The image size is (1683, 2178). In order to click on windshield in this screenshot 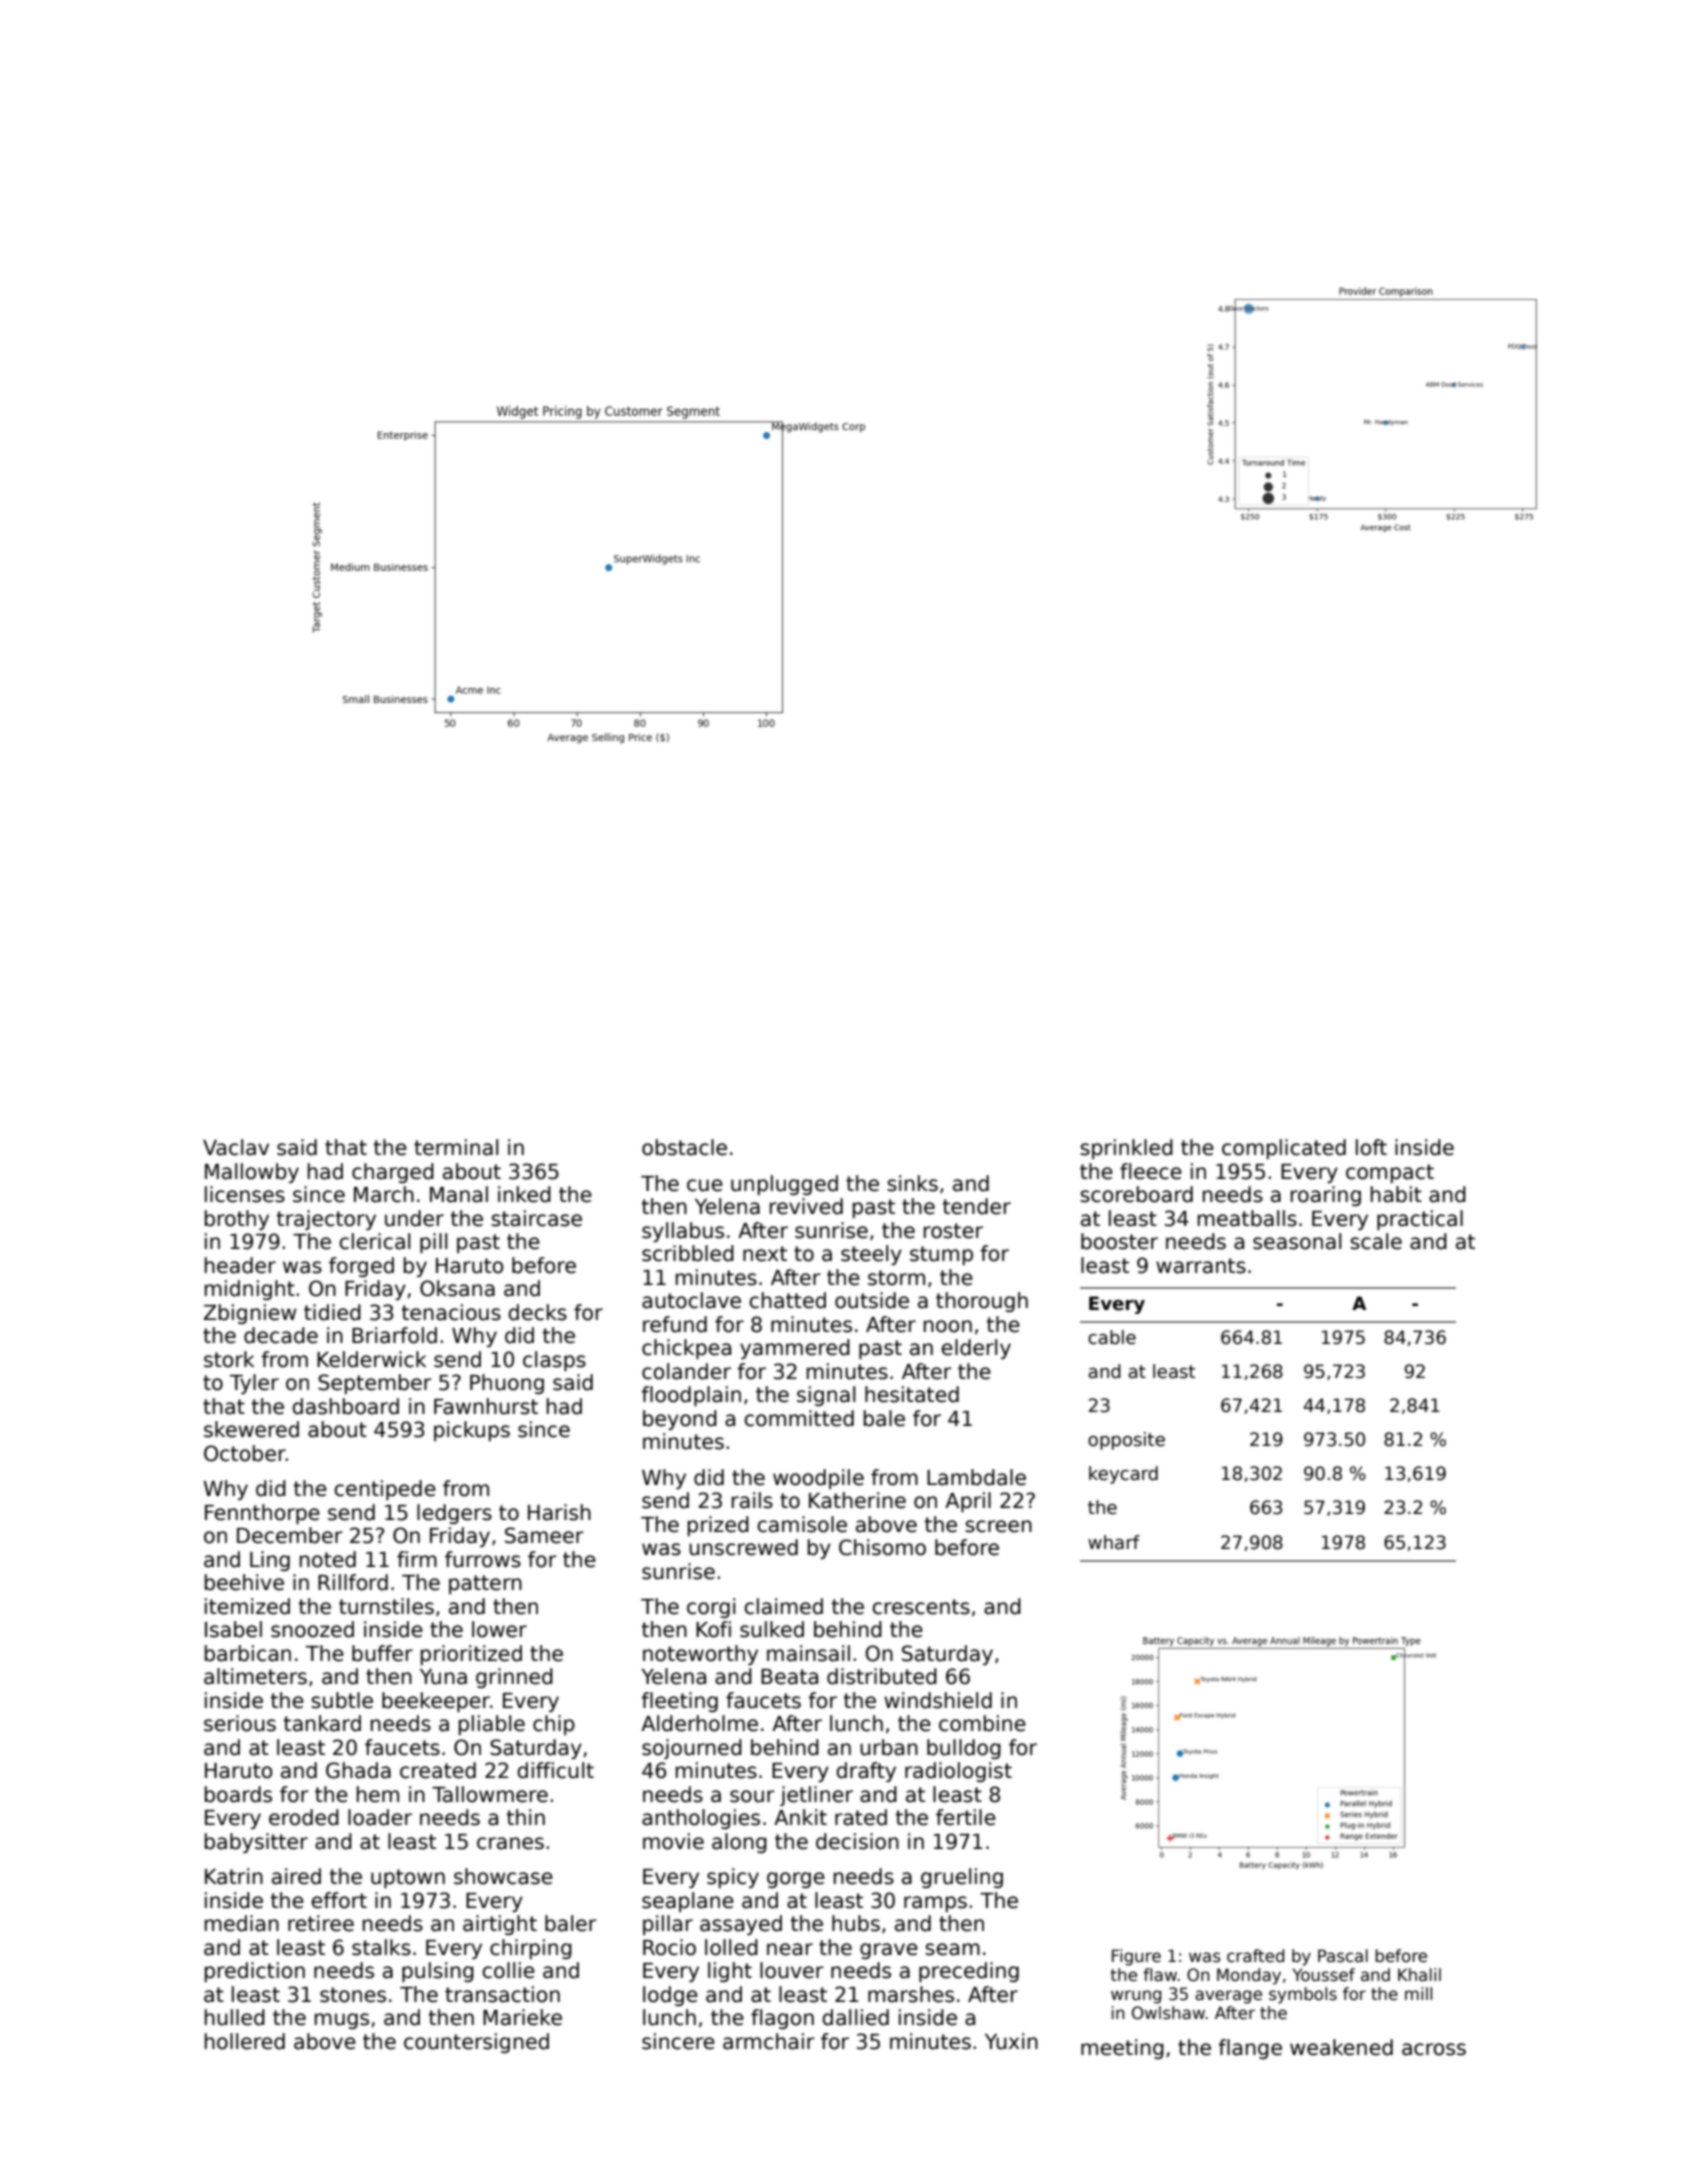, I will do `click(938, 1700)`.
